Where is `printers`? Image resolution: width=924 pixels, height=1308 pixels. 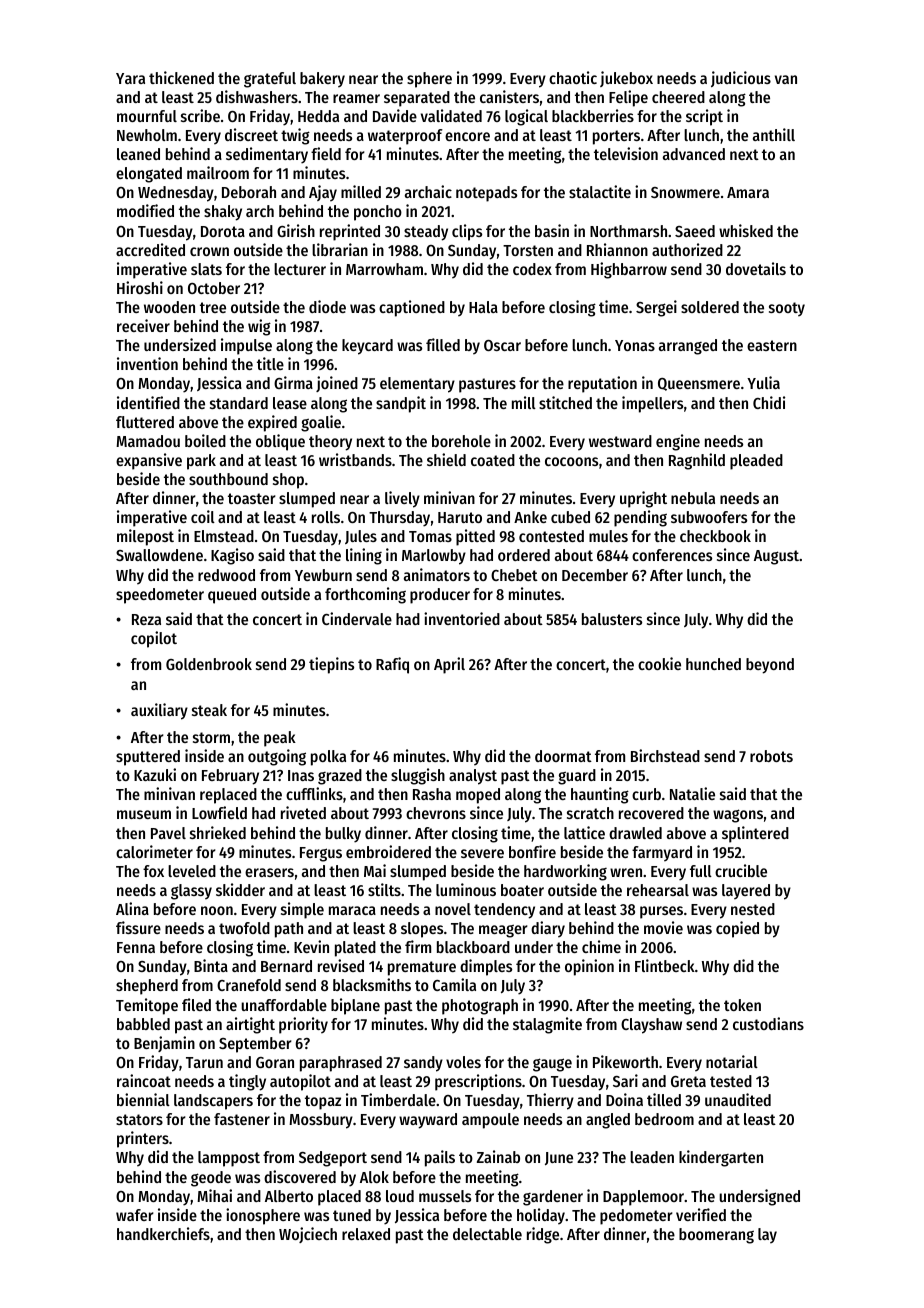
printers is located at coordinates (143, 1139).
